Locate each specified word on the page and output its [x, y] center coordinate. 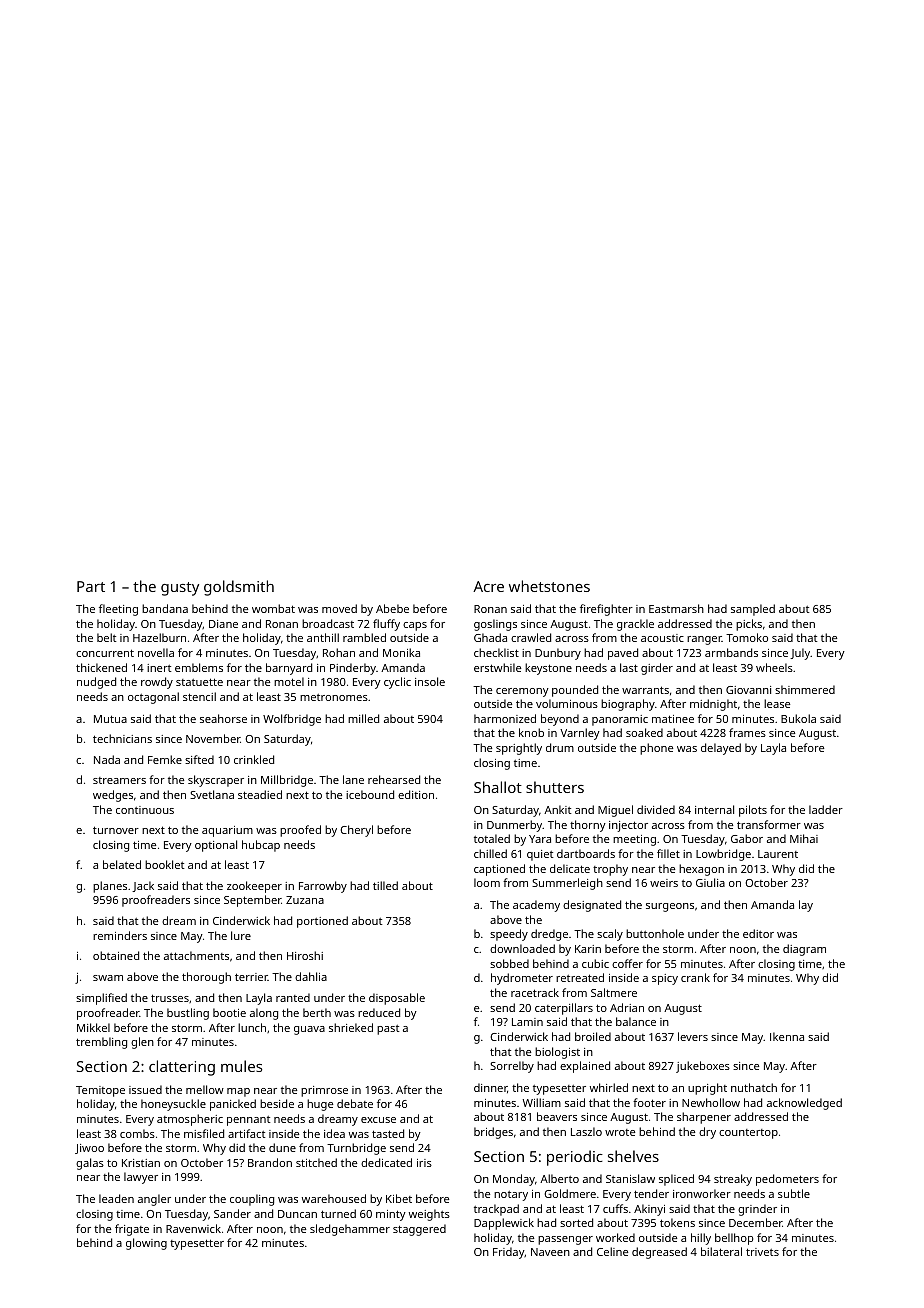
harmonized [505, 718]
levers [693, 1036]
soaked [644, 732]
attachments [196, 955]
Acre [488, 586]
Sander [232, 1213]
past [388, 1030]
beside [277, 1103]
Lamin [527, 1022]
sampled [753, 610]
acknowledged [804, 1104]
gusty [180, 589]
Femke [165, 759]
